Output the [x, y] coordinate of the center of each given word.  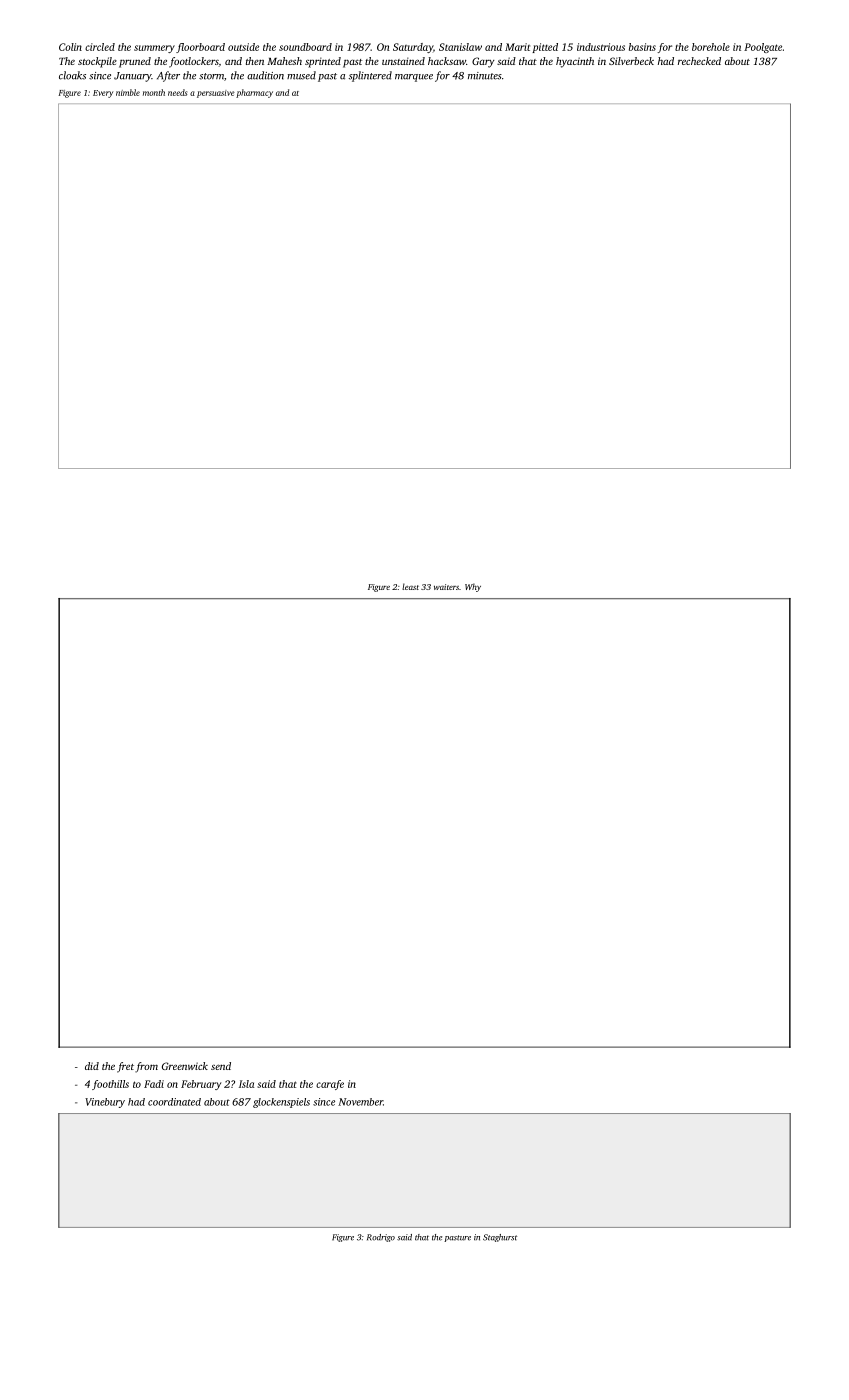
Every [103, 94]
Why [473, 587]
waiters [446, 587]
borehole [711, 47]
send [221, 1066]
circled [100, 47]
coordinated [174, 1102]
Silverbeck [631, 61]
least [410, 586]
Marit [517, 47]
